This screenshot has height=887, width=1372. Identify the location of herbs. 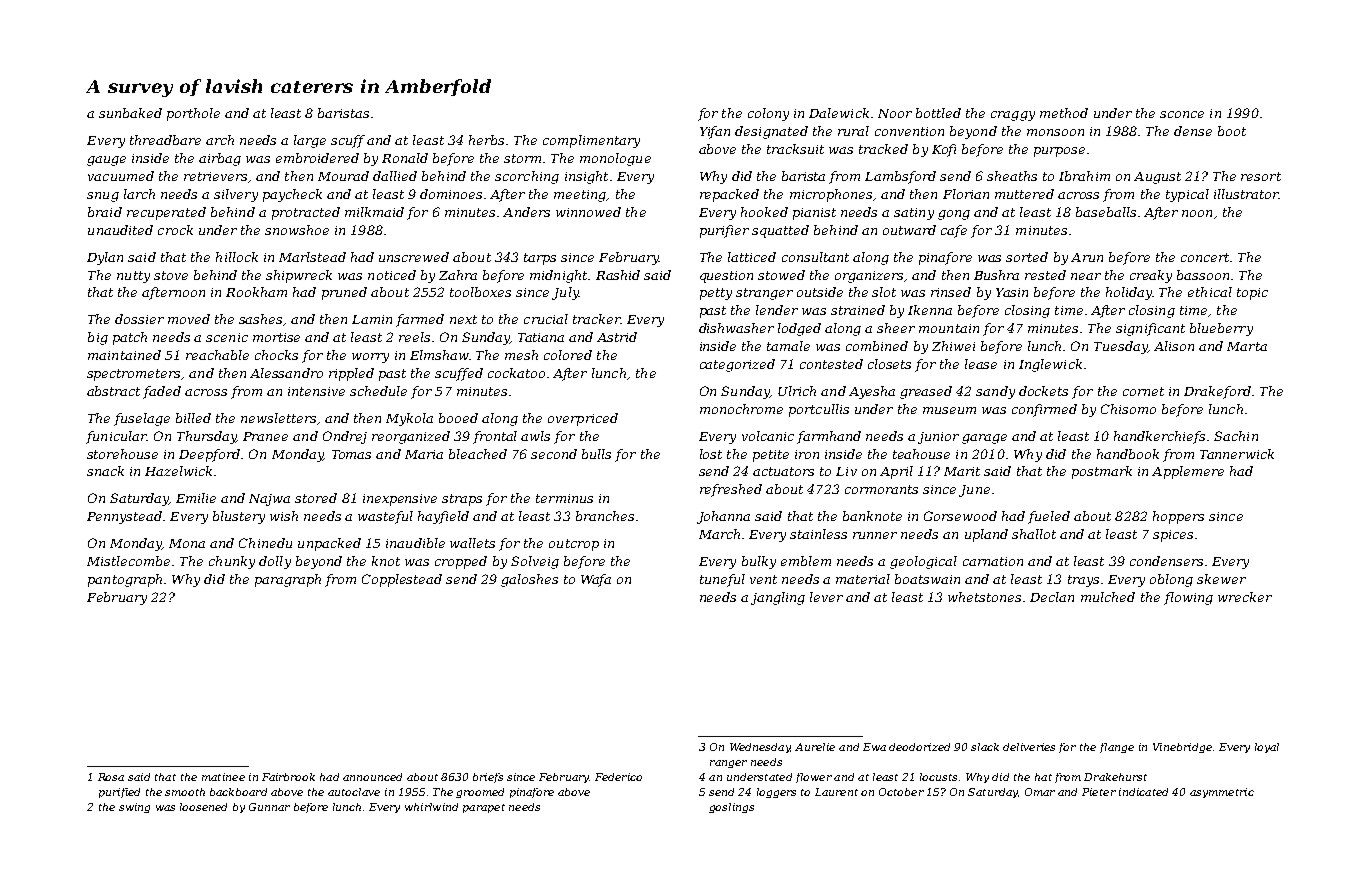
(486, 140).
